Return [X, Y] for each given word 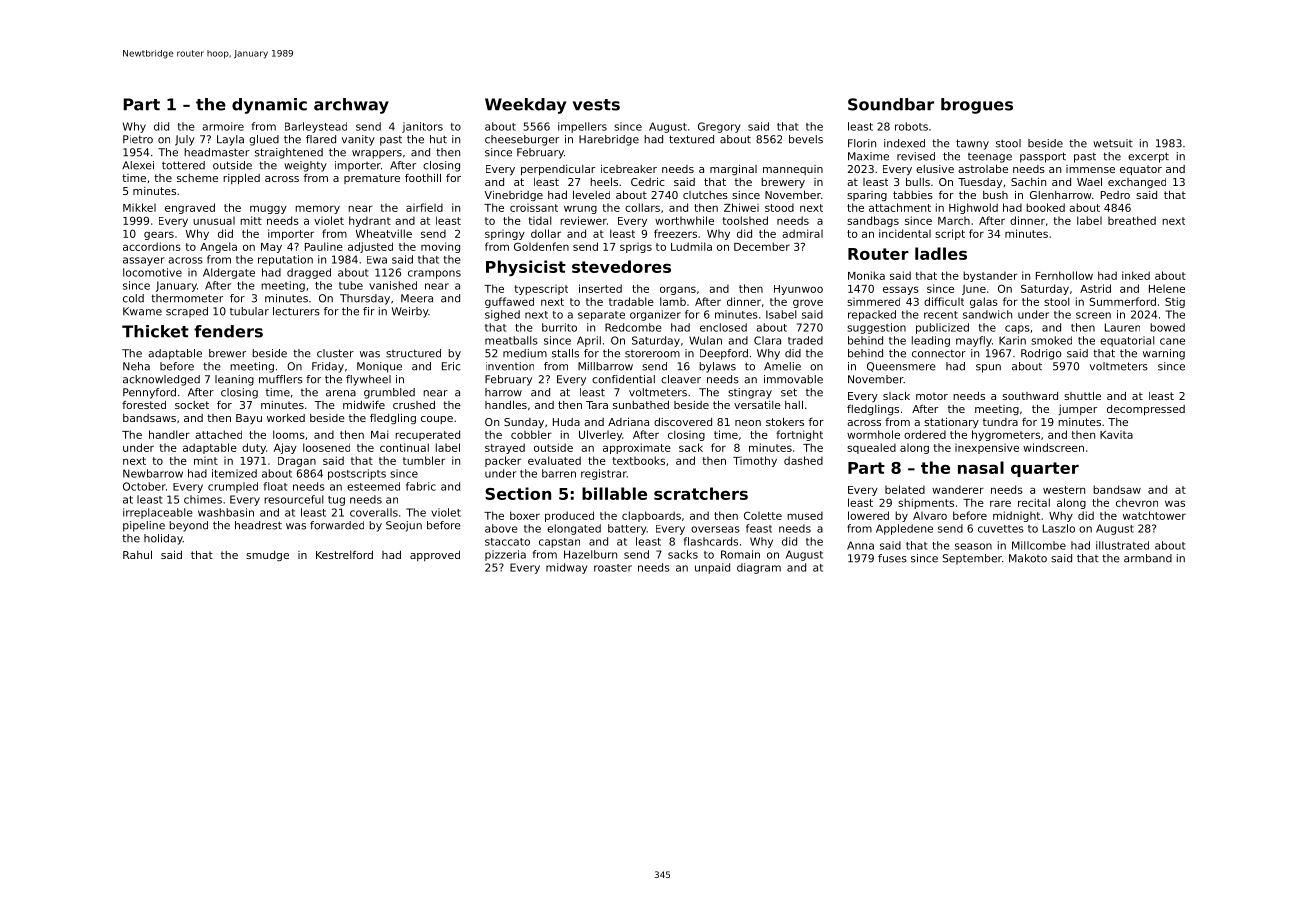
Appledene [904, 529]
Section [518, 493]
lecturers [296, 311]
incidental [905, 233]
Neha [136, 366]
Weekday [525, 106]
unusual [214, 220]
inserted [600, 288]
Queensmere [901, 367]
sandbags [873, 221]
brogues [977, 106]
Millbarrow [605, 366]
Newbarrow [153, 473]
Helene [1167, 288]
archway [351, 106]
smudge [267, 556]
